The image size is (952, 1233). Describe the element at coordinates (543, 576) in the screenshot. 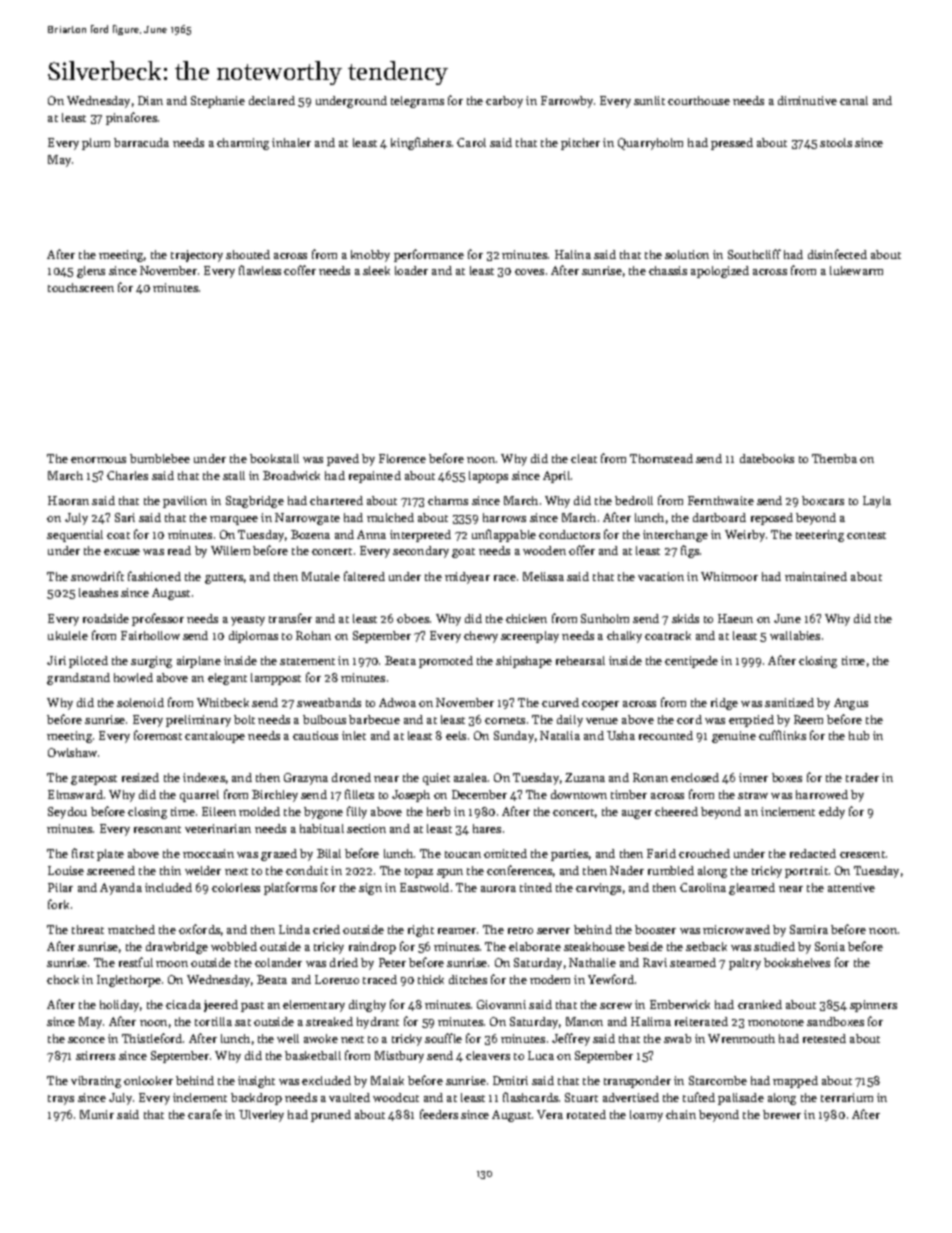

I see `Melissa` at that location.
